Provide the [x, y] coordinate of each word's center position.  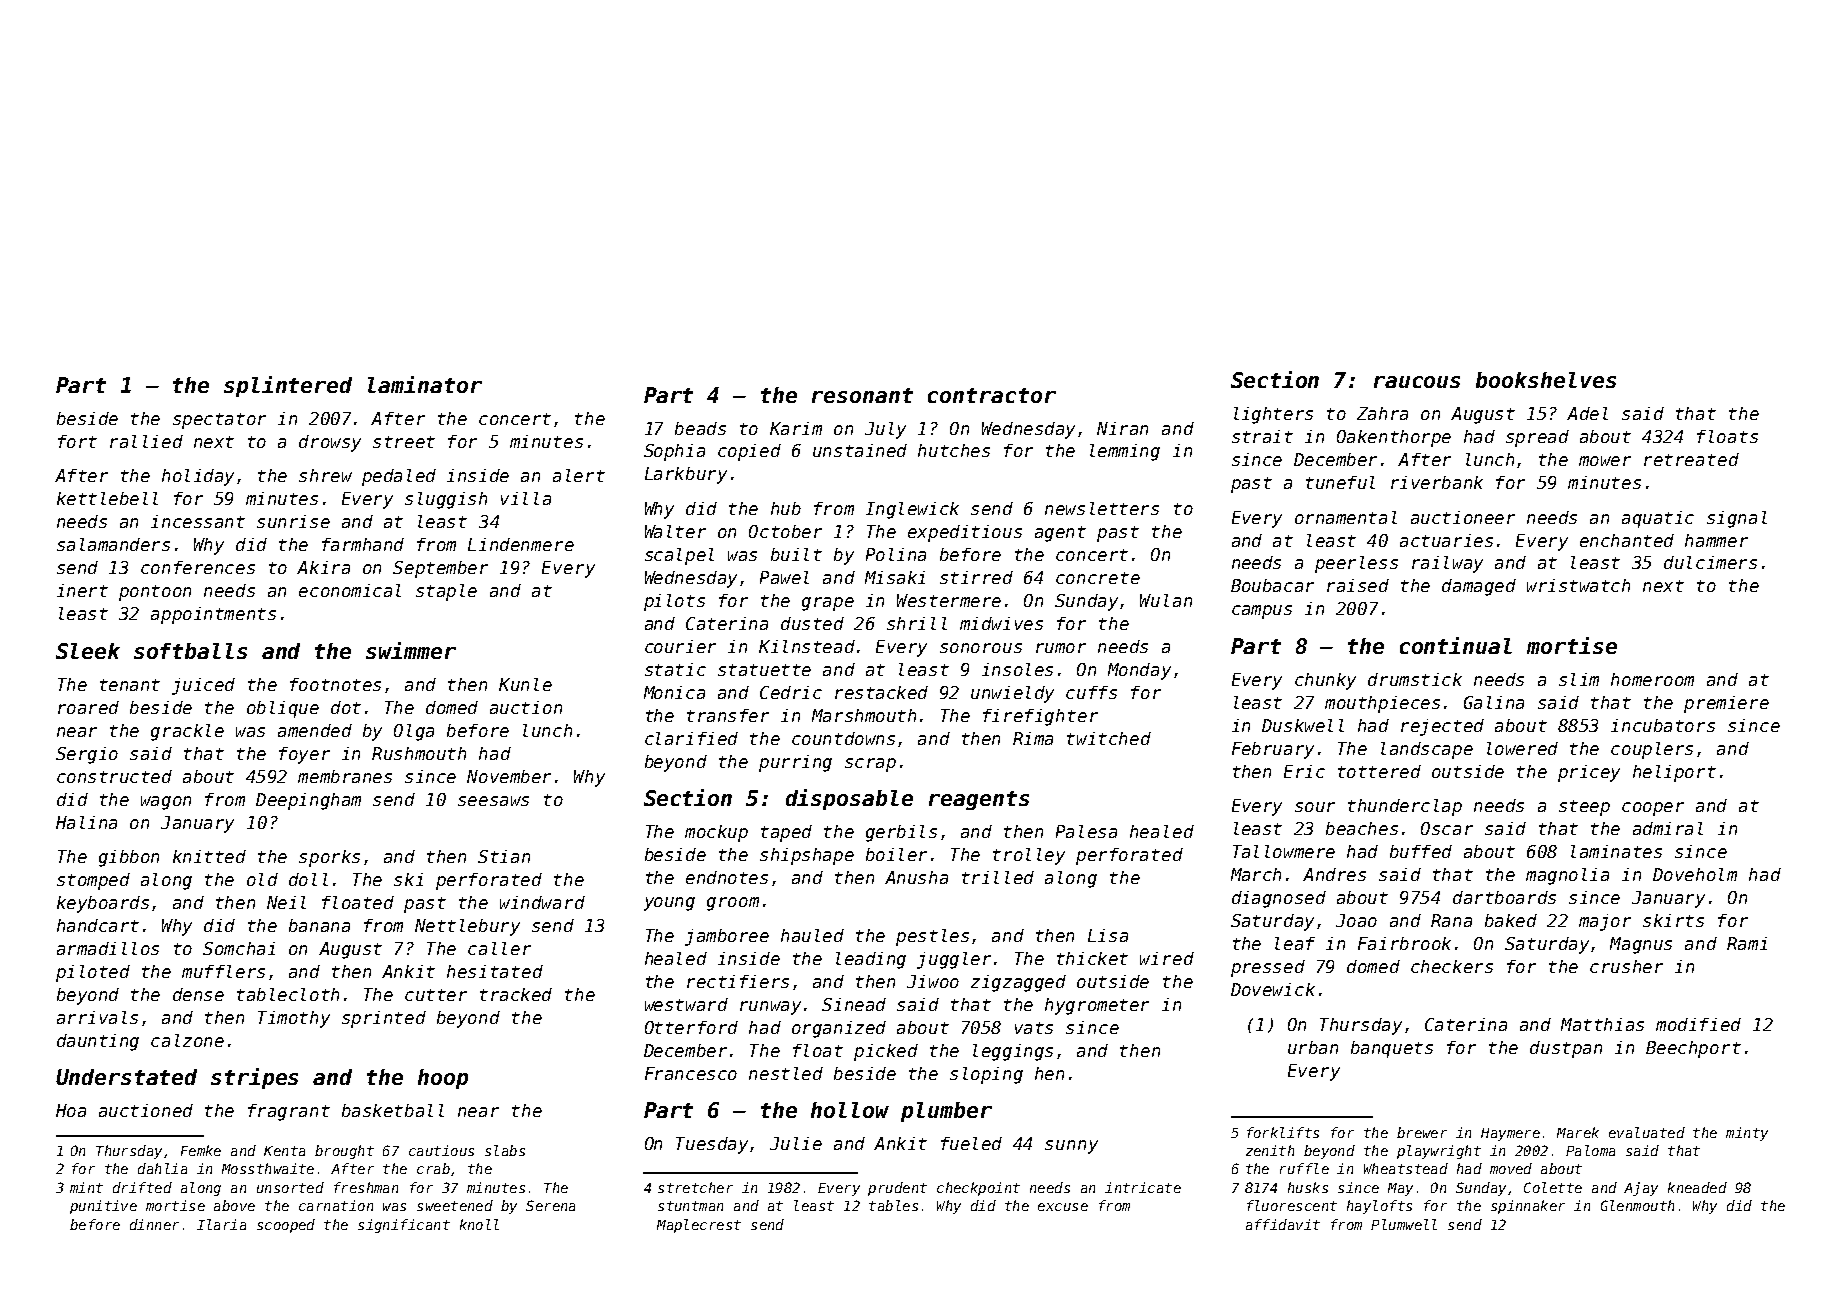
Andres [1334, 874]
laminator [425, 384]
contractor [992, 395]
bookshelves [1546, 380]
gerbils [901, 833]
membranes [345, 776]
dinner [154, 1224]
